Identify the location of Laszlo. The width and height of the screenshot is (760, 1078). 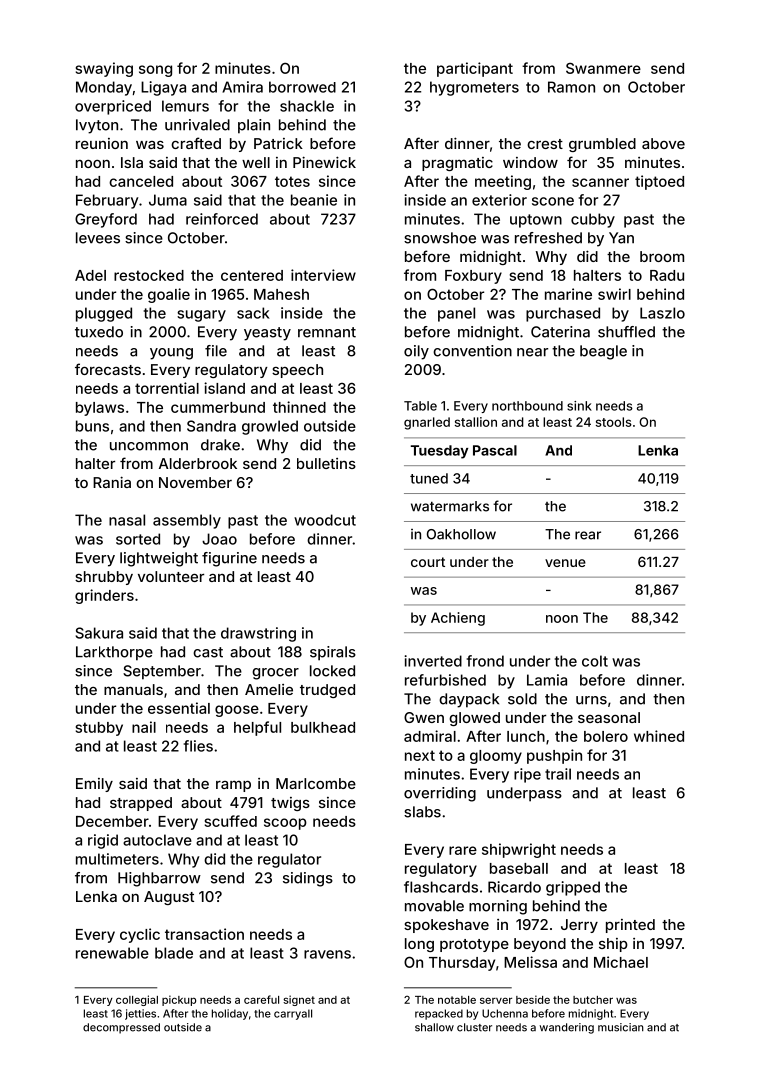
(662, 313).
